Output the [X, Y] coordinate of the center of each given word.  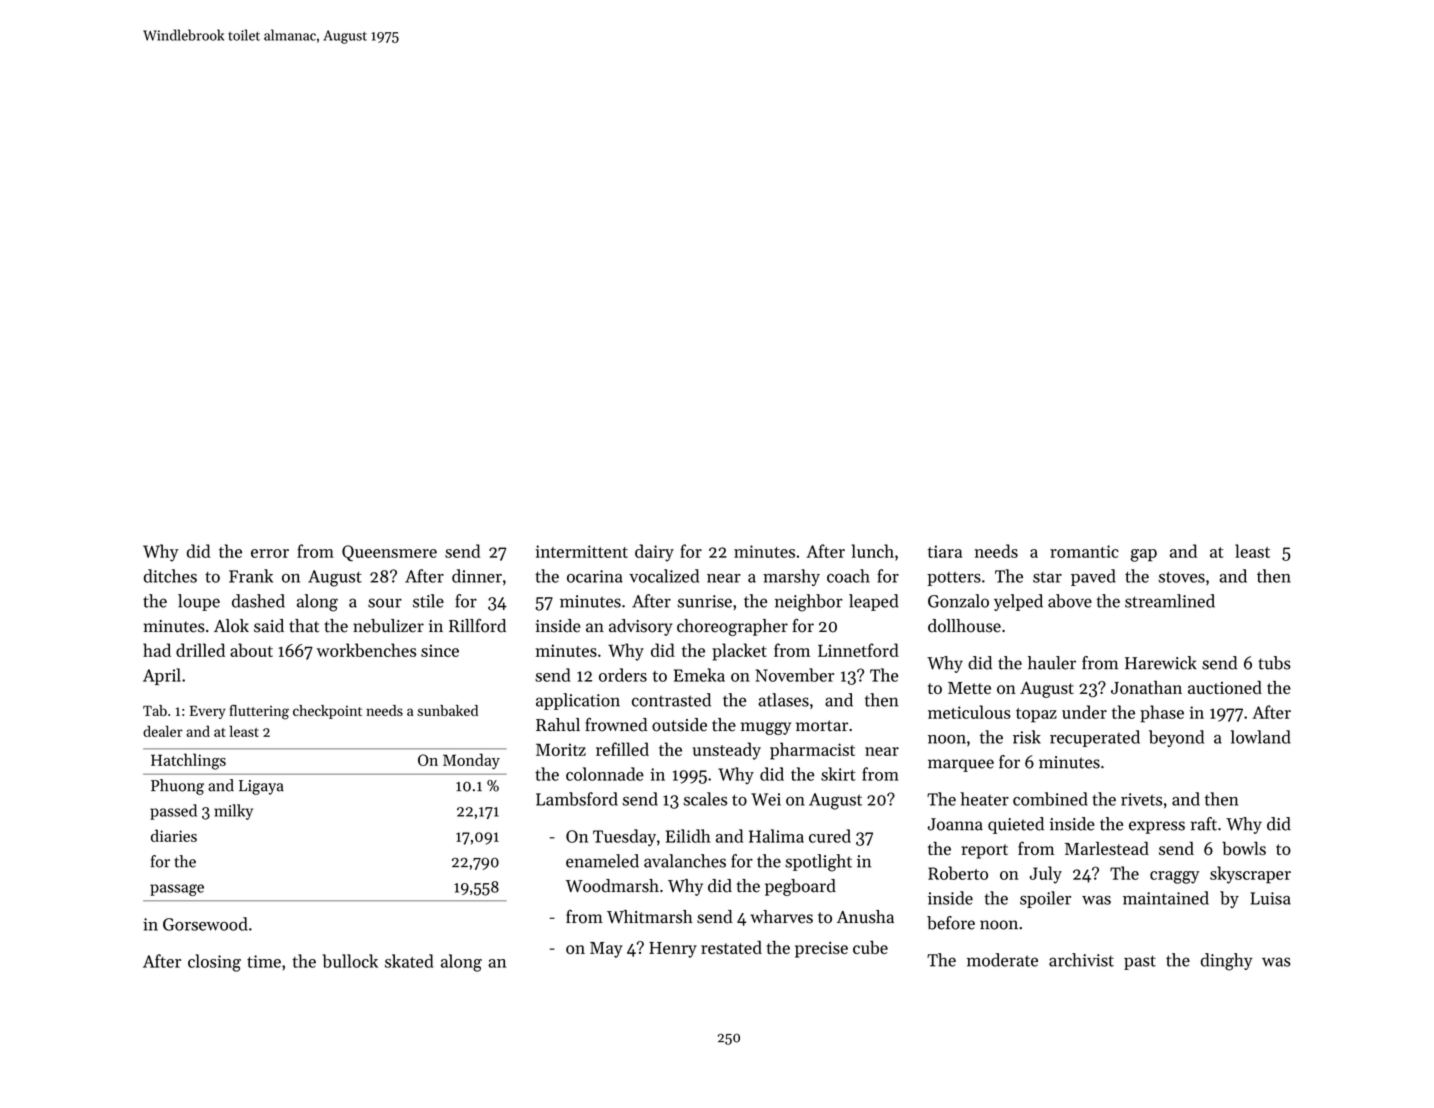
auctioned [1225, 687]
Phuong [177, 787]
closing [214, 963]
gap [1144, 555]
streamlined [1170, 601]
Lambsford [577, 799]
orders [623, 675]
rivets [1141, 799]
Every [208, 712]
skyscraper [1250, 875]
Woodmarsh [612, 886]
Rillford [477, 626]
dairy [654, 553]
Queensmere [389, 553]
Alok [231, 626]
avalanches [685, 861]
